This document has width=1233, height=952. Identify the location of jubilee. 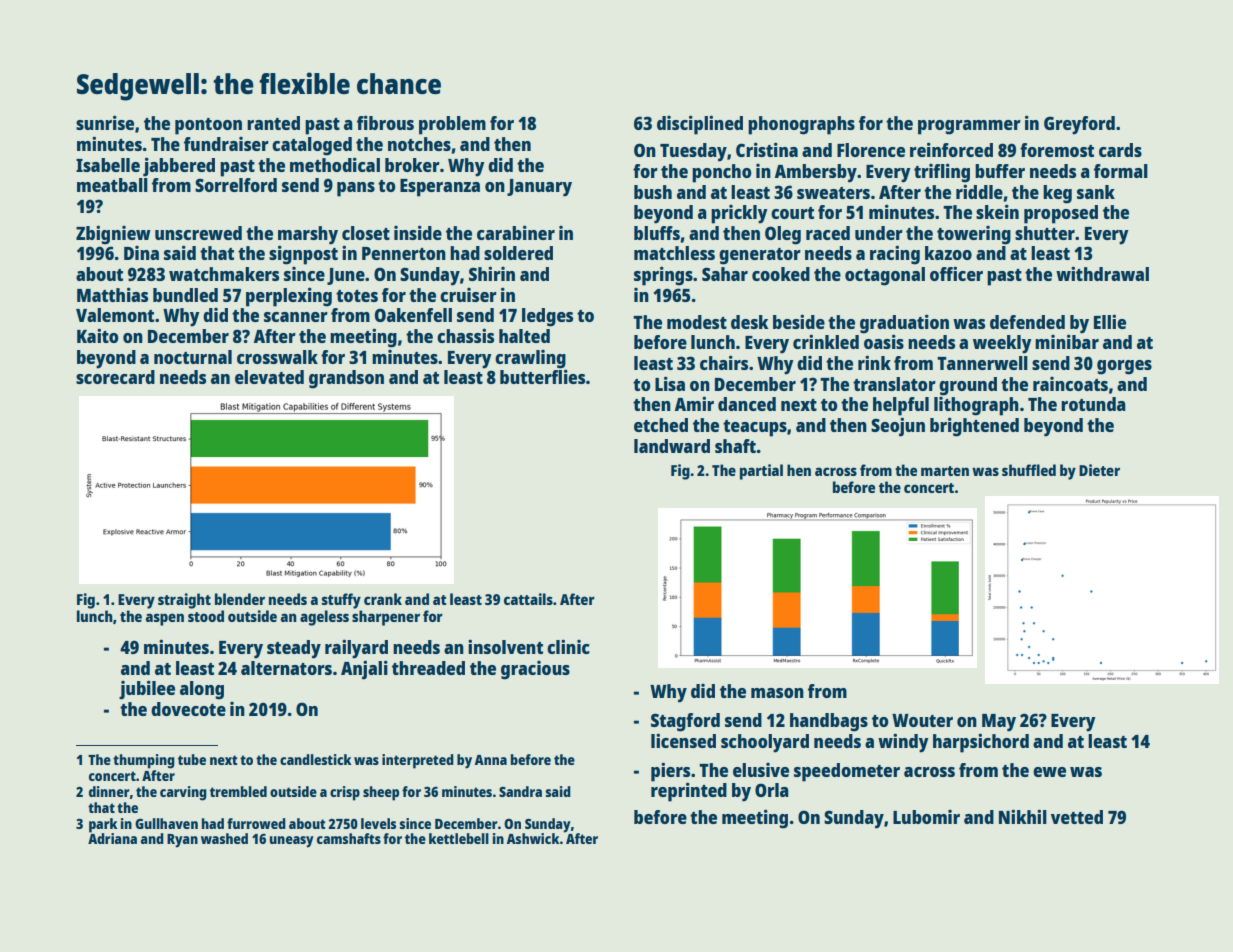
(147, 690).
